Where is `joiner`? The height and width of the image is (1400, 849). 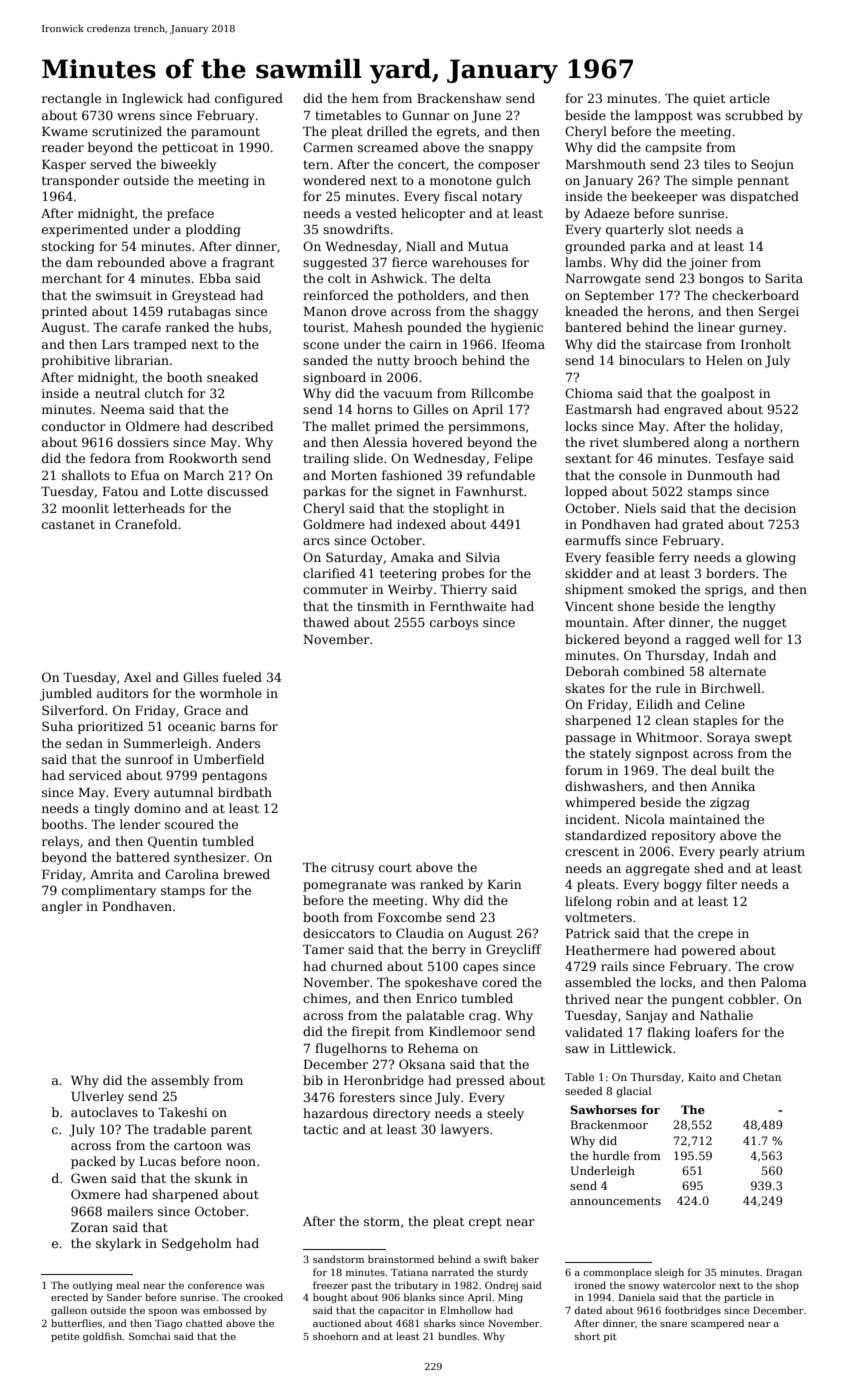
joiner is located at coordinates (708, 264).
